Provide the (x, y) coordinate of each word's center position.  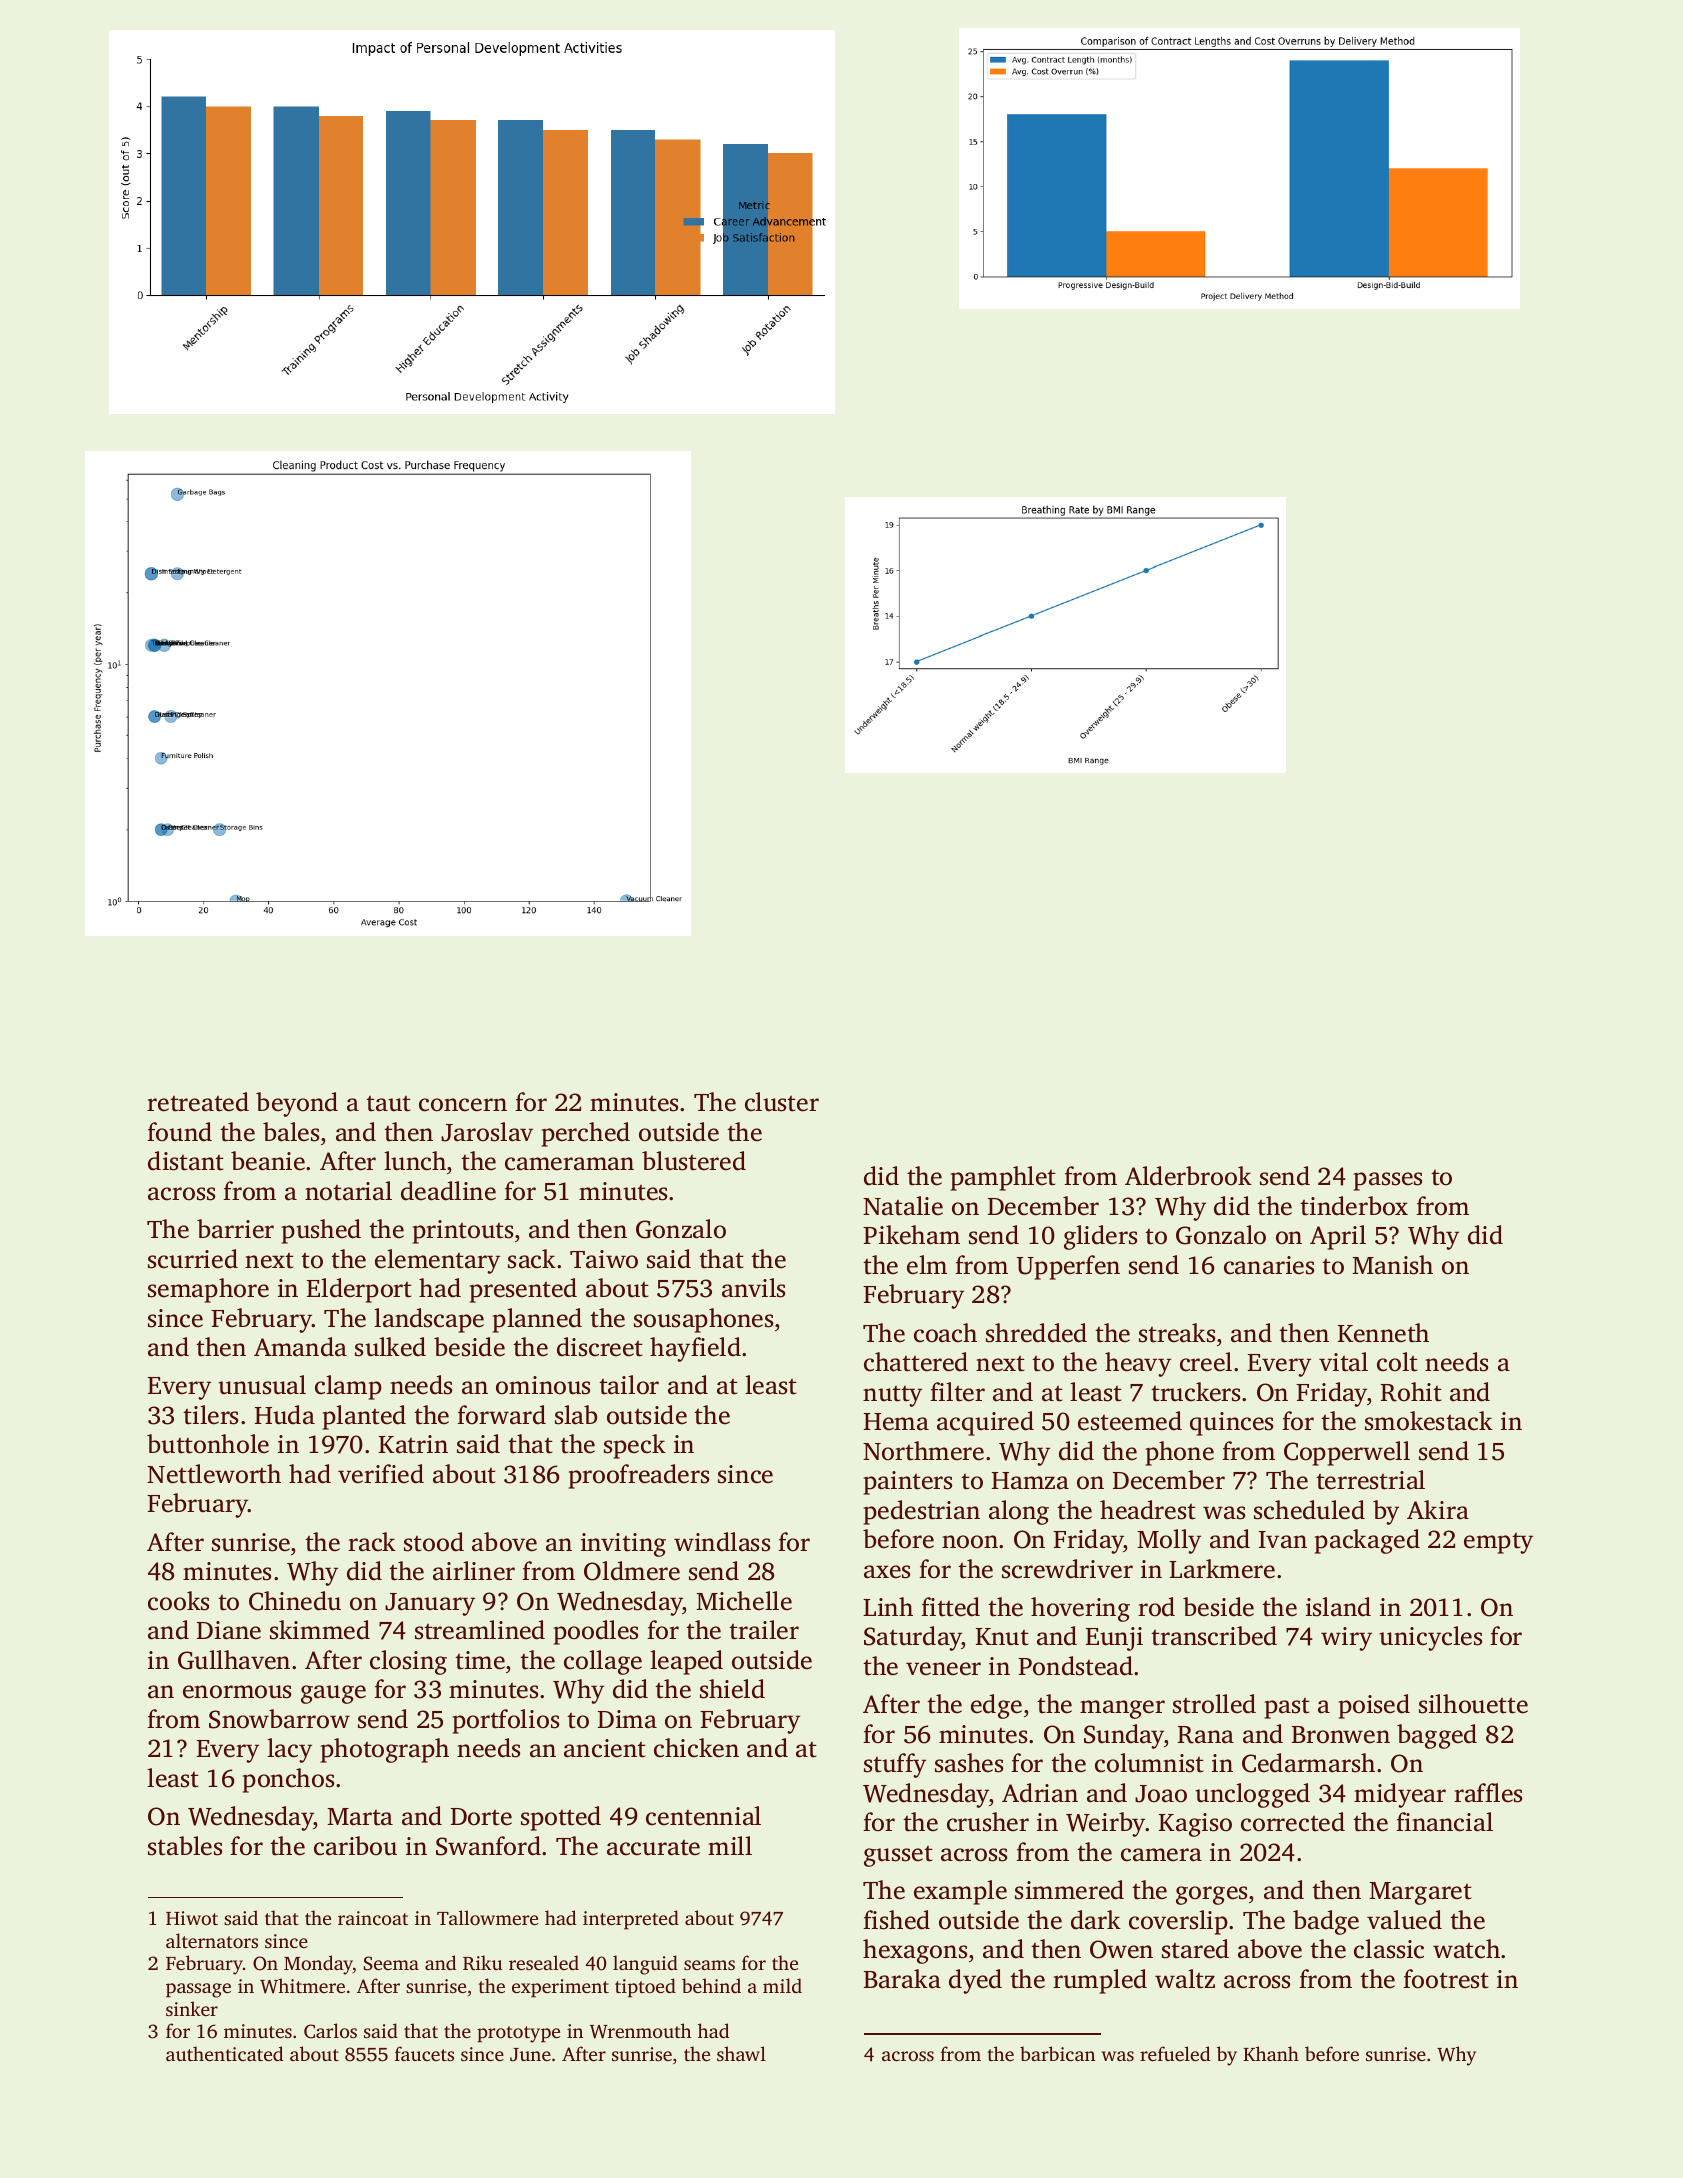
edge (996, 1706)
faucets (424, 2053)
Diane (229, 1630)
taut (388, 1104)
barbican (1057, 2053)
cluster (782, 1102)
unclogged (1252, 1795)
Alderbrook (1188, 1176)
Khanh (1271, 2053)
